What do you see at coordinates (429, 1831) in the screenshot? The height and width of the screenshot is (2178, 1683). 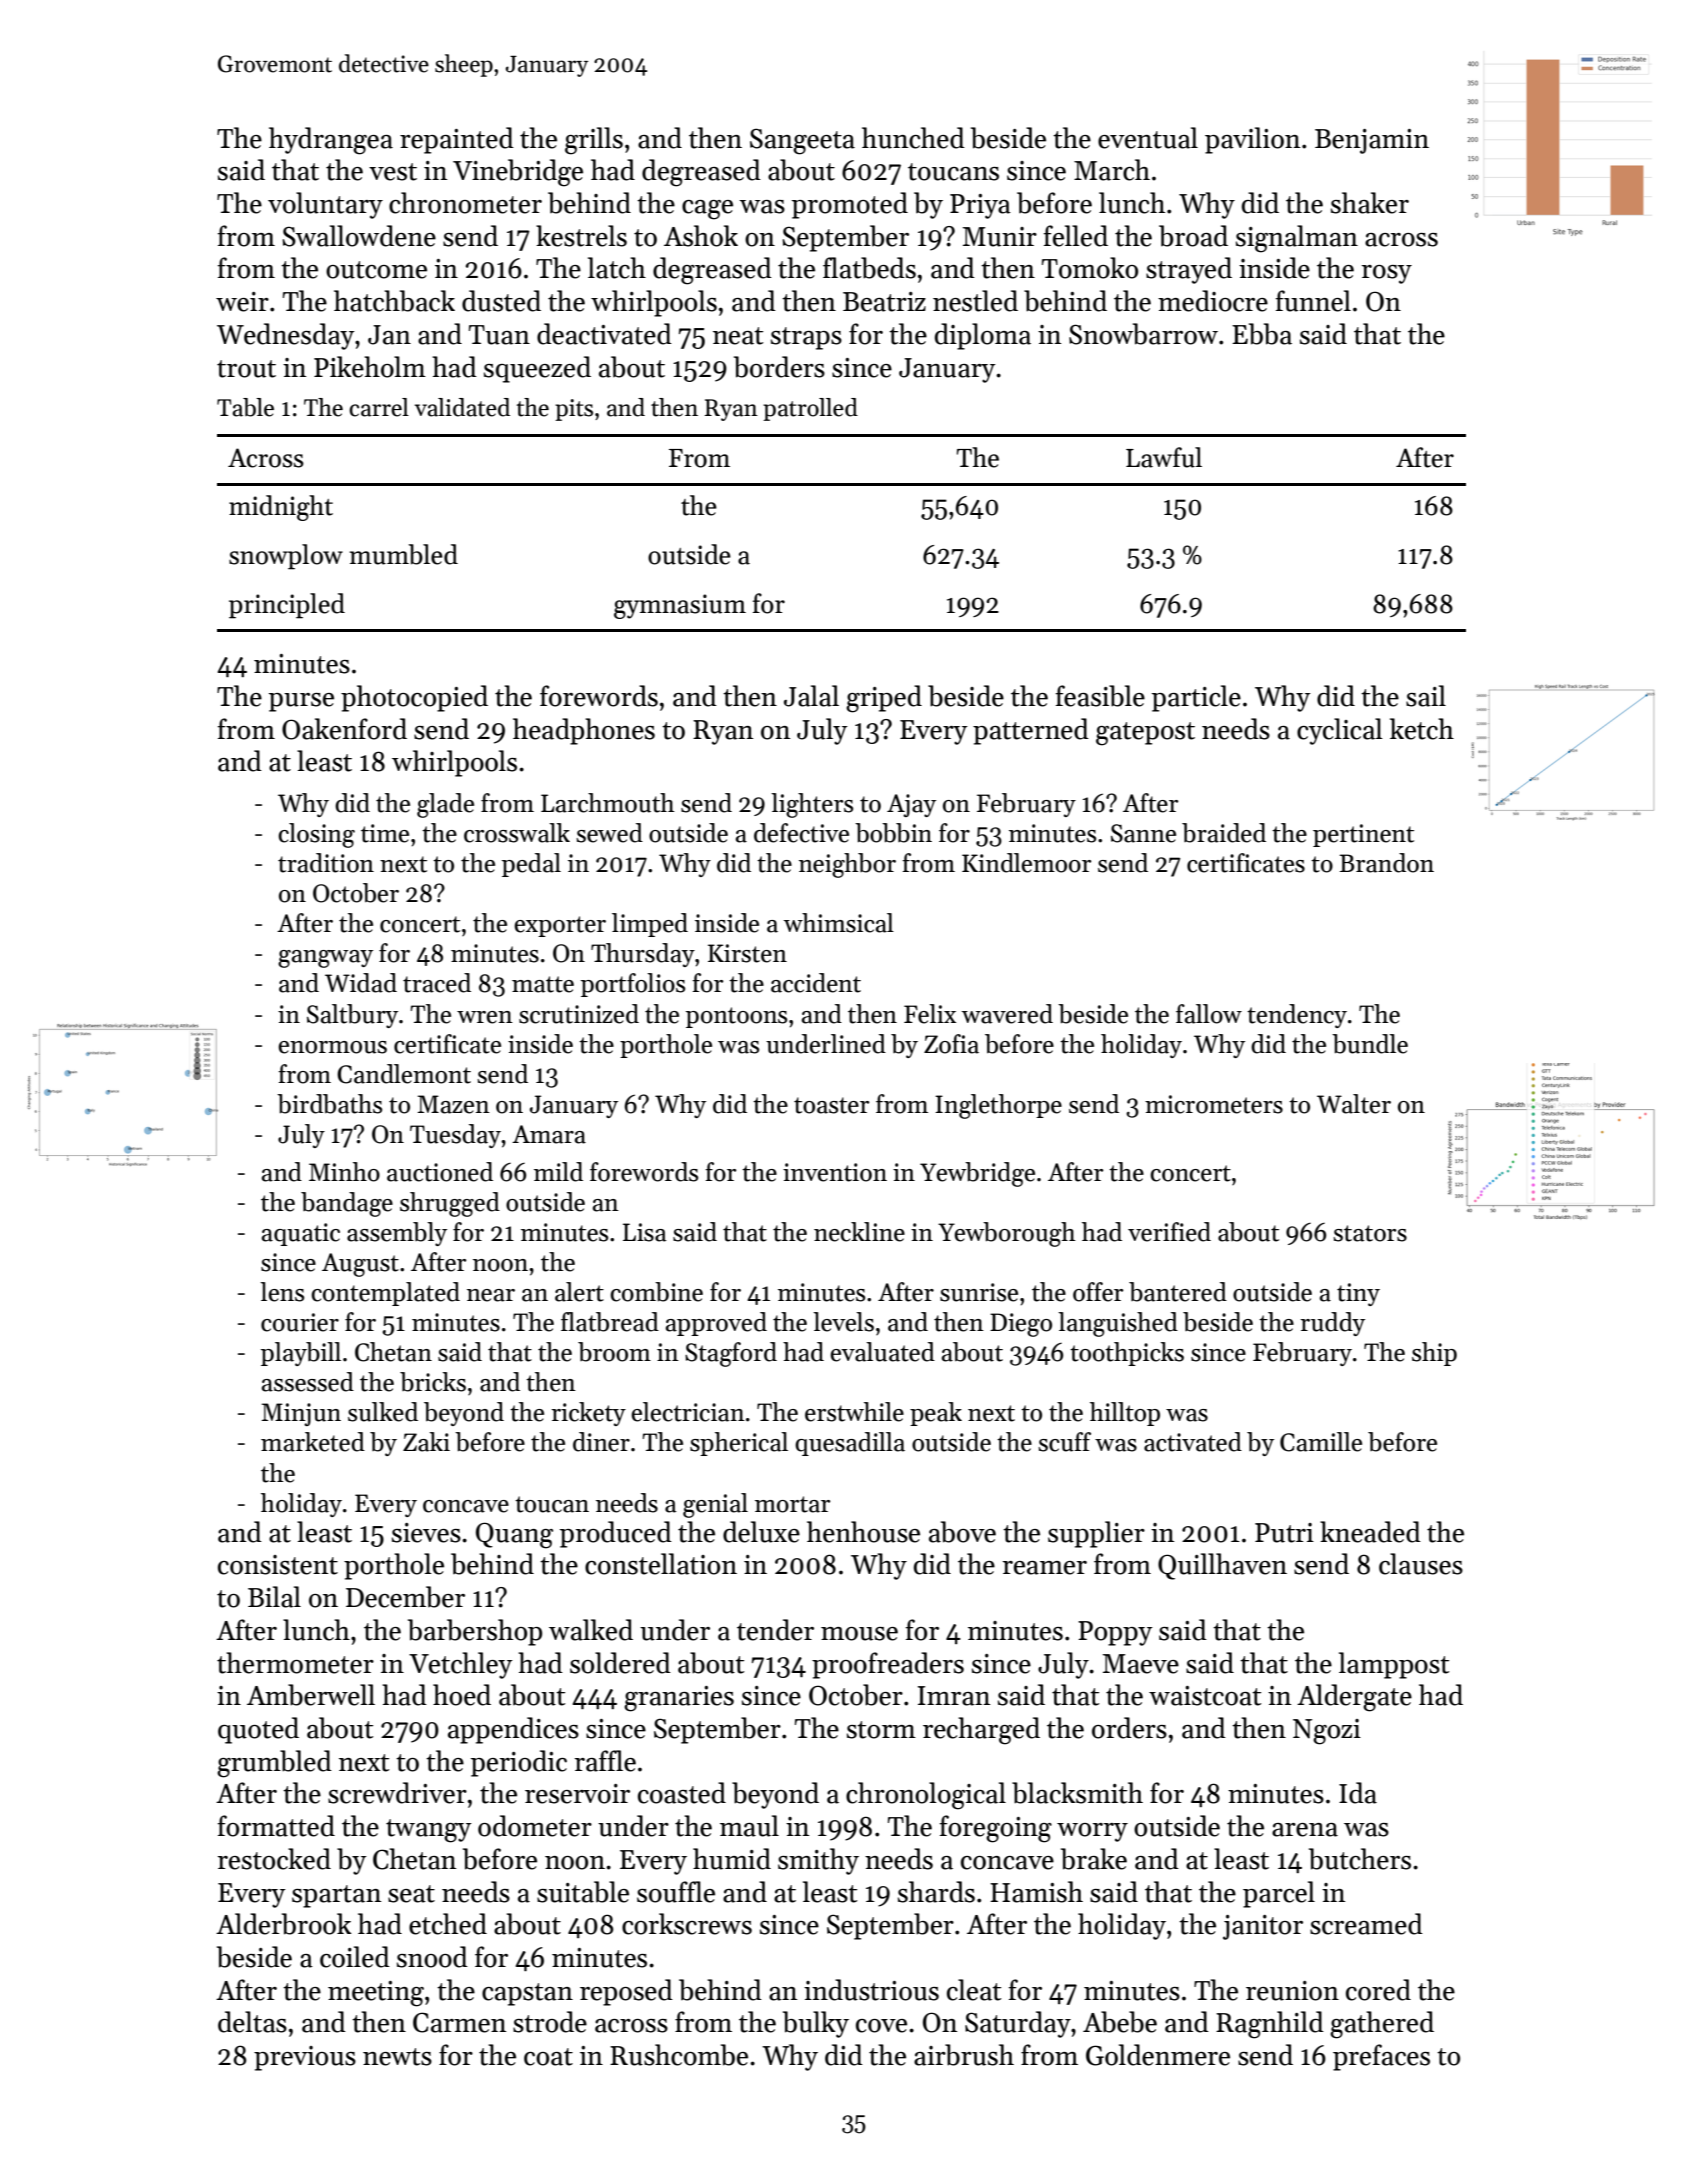 I see `twangy` at bounding box center [429, 1831].
